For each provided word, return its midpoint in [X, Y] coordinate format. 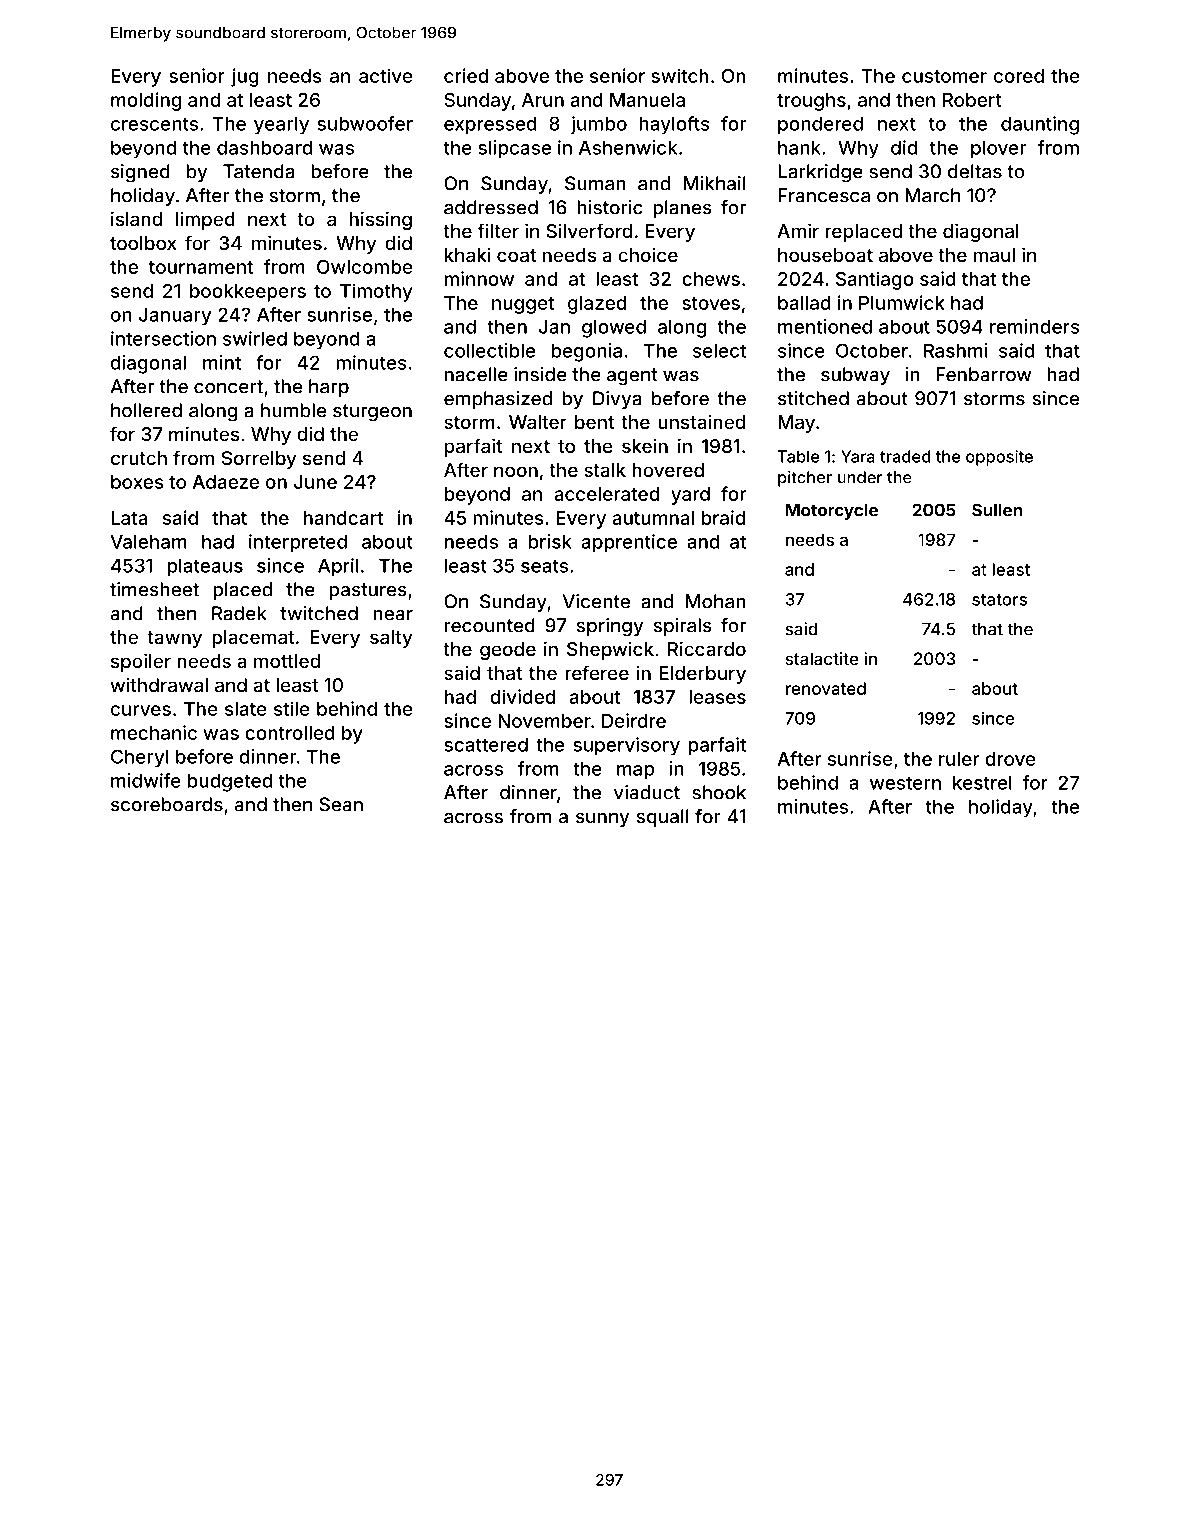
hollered [146, 410]
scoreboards [167, 804]
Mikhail [714, 183]
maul [994, 255]
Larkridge [820, 173]
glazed [597, 305]
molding [146, 101]
